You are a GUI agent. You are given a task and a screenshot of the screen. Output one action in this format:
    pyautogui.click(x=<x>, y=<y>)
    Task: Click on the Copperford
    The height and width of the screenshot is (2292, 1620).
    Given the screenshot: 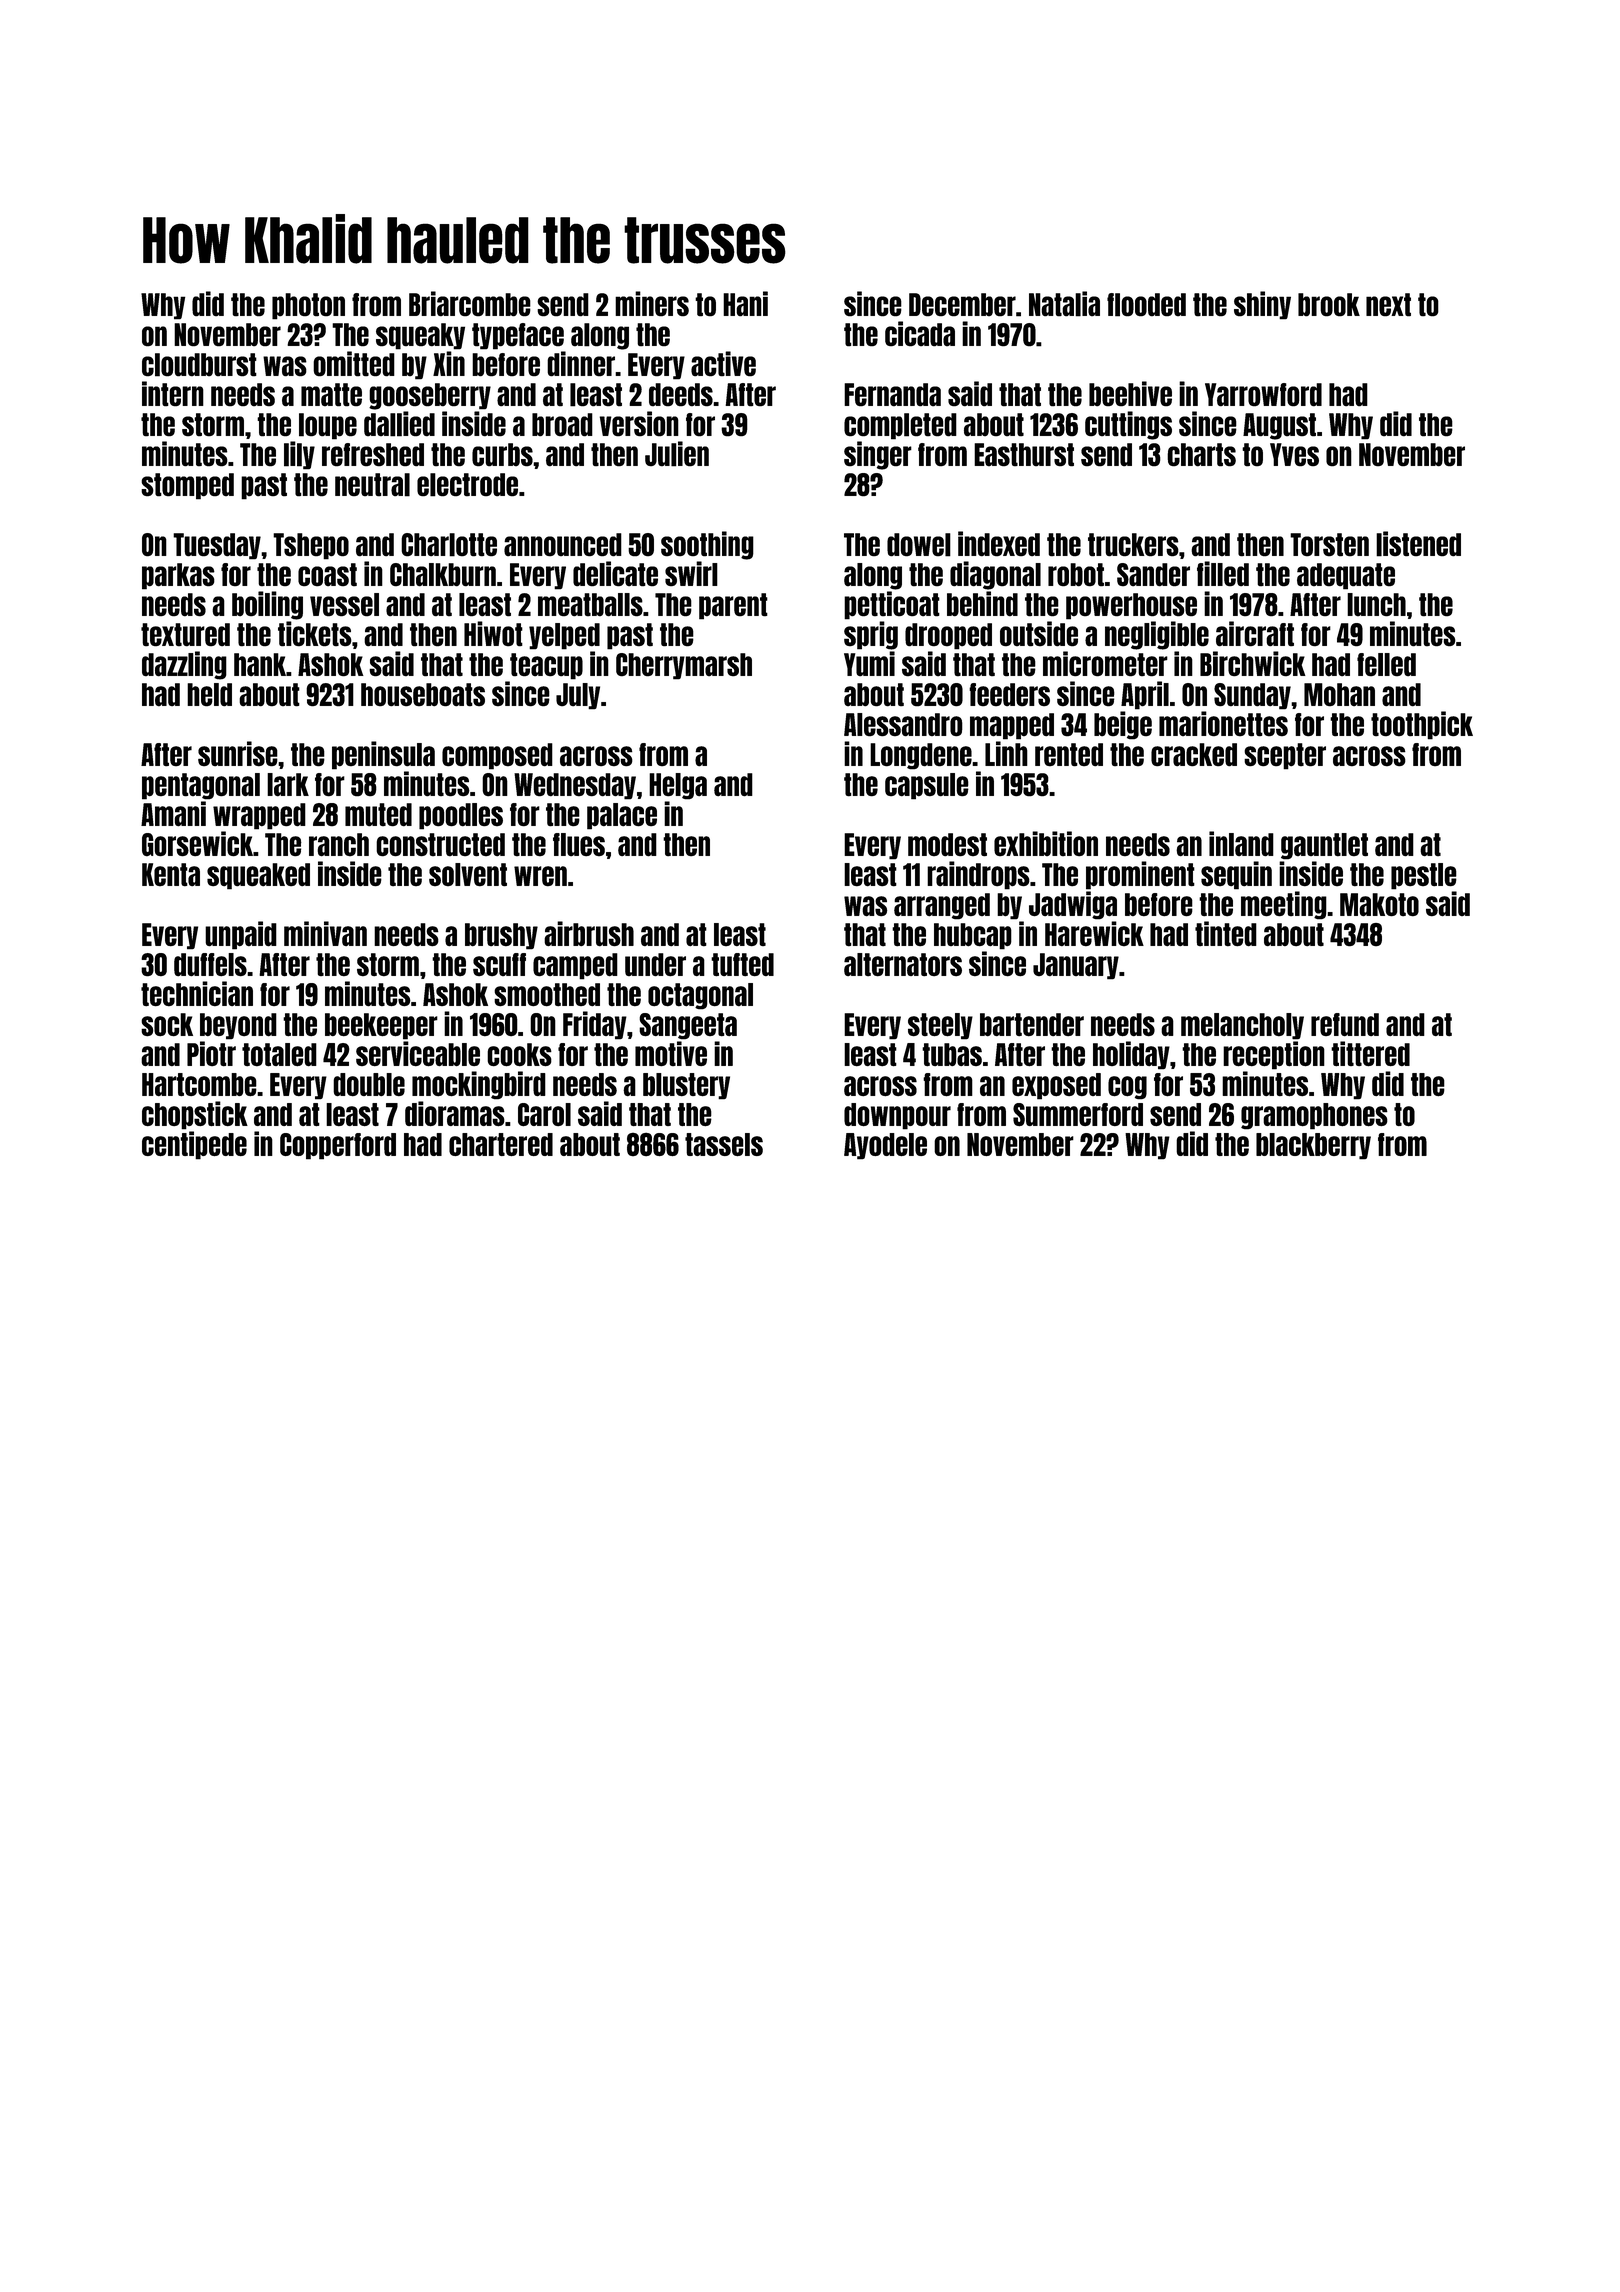 What is the action you would take?
    pyautogui.click(x=338, y=1146)
